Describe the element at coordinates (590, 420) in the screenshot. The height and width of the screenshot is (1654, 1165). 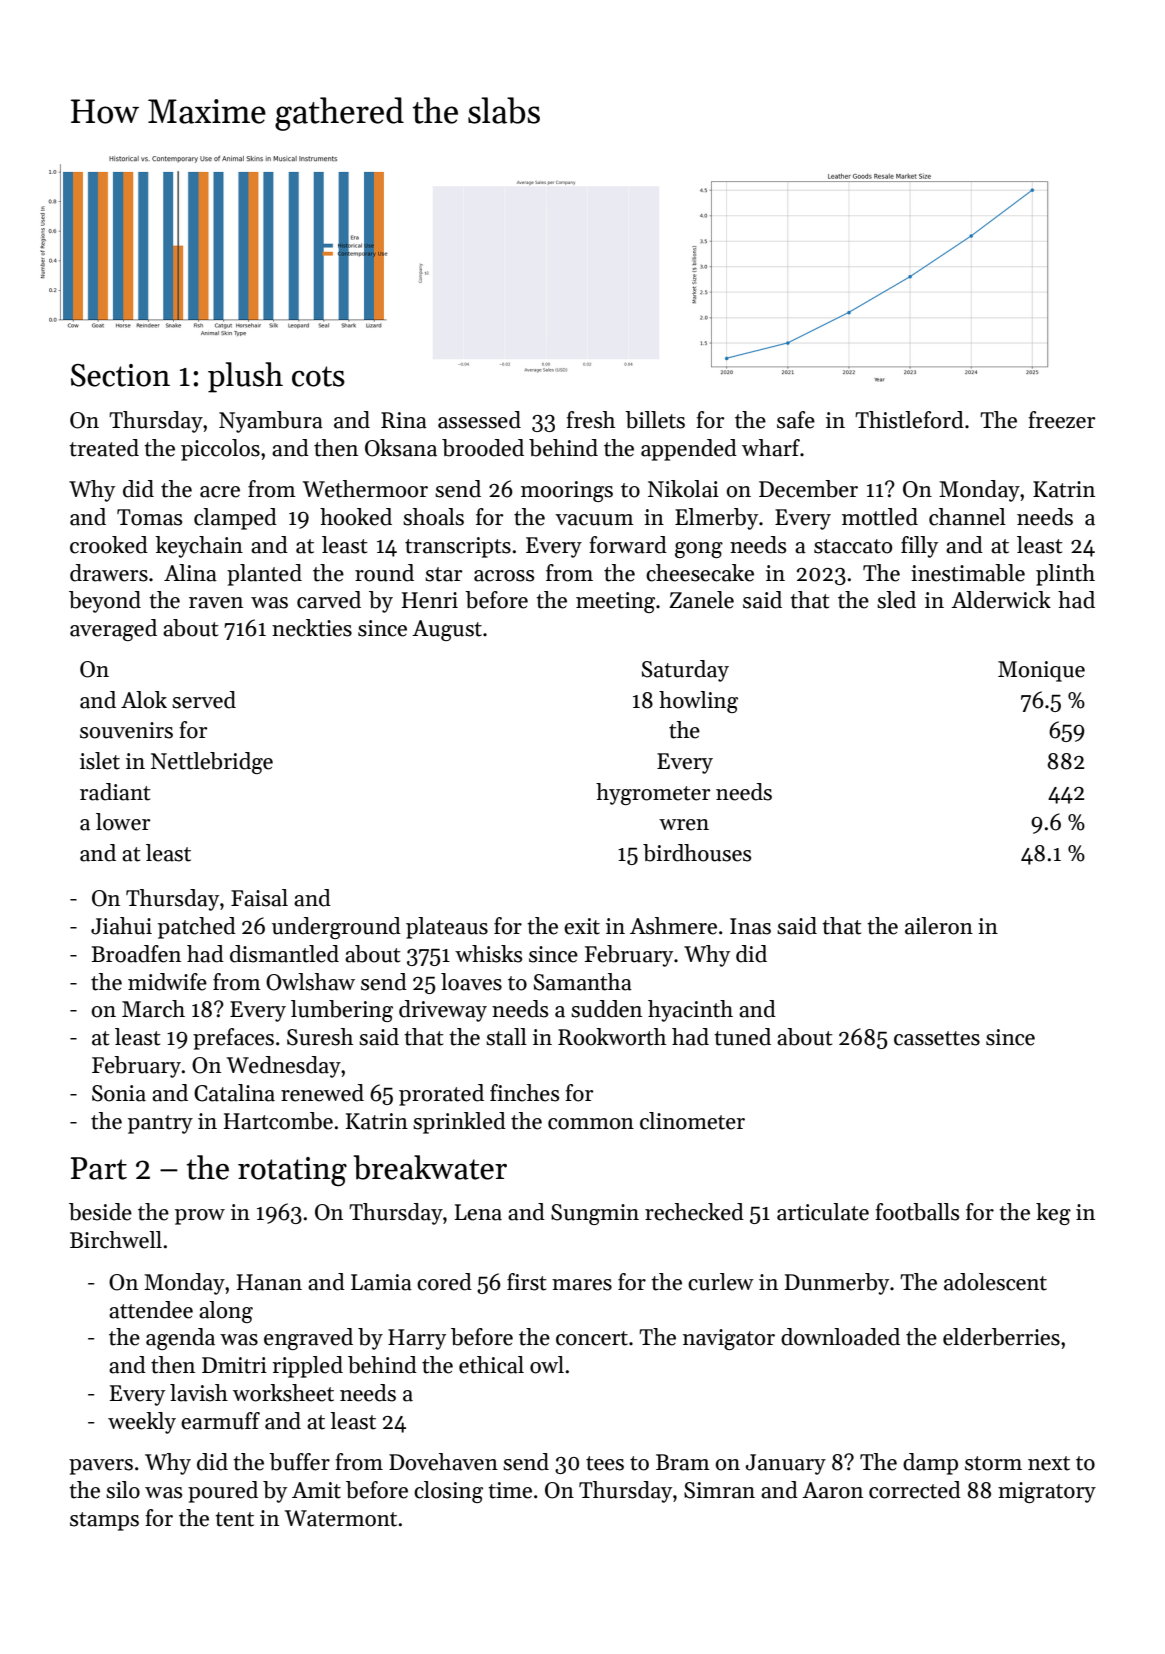
I see `fresh` at that location.
